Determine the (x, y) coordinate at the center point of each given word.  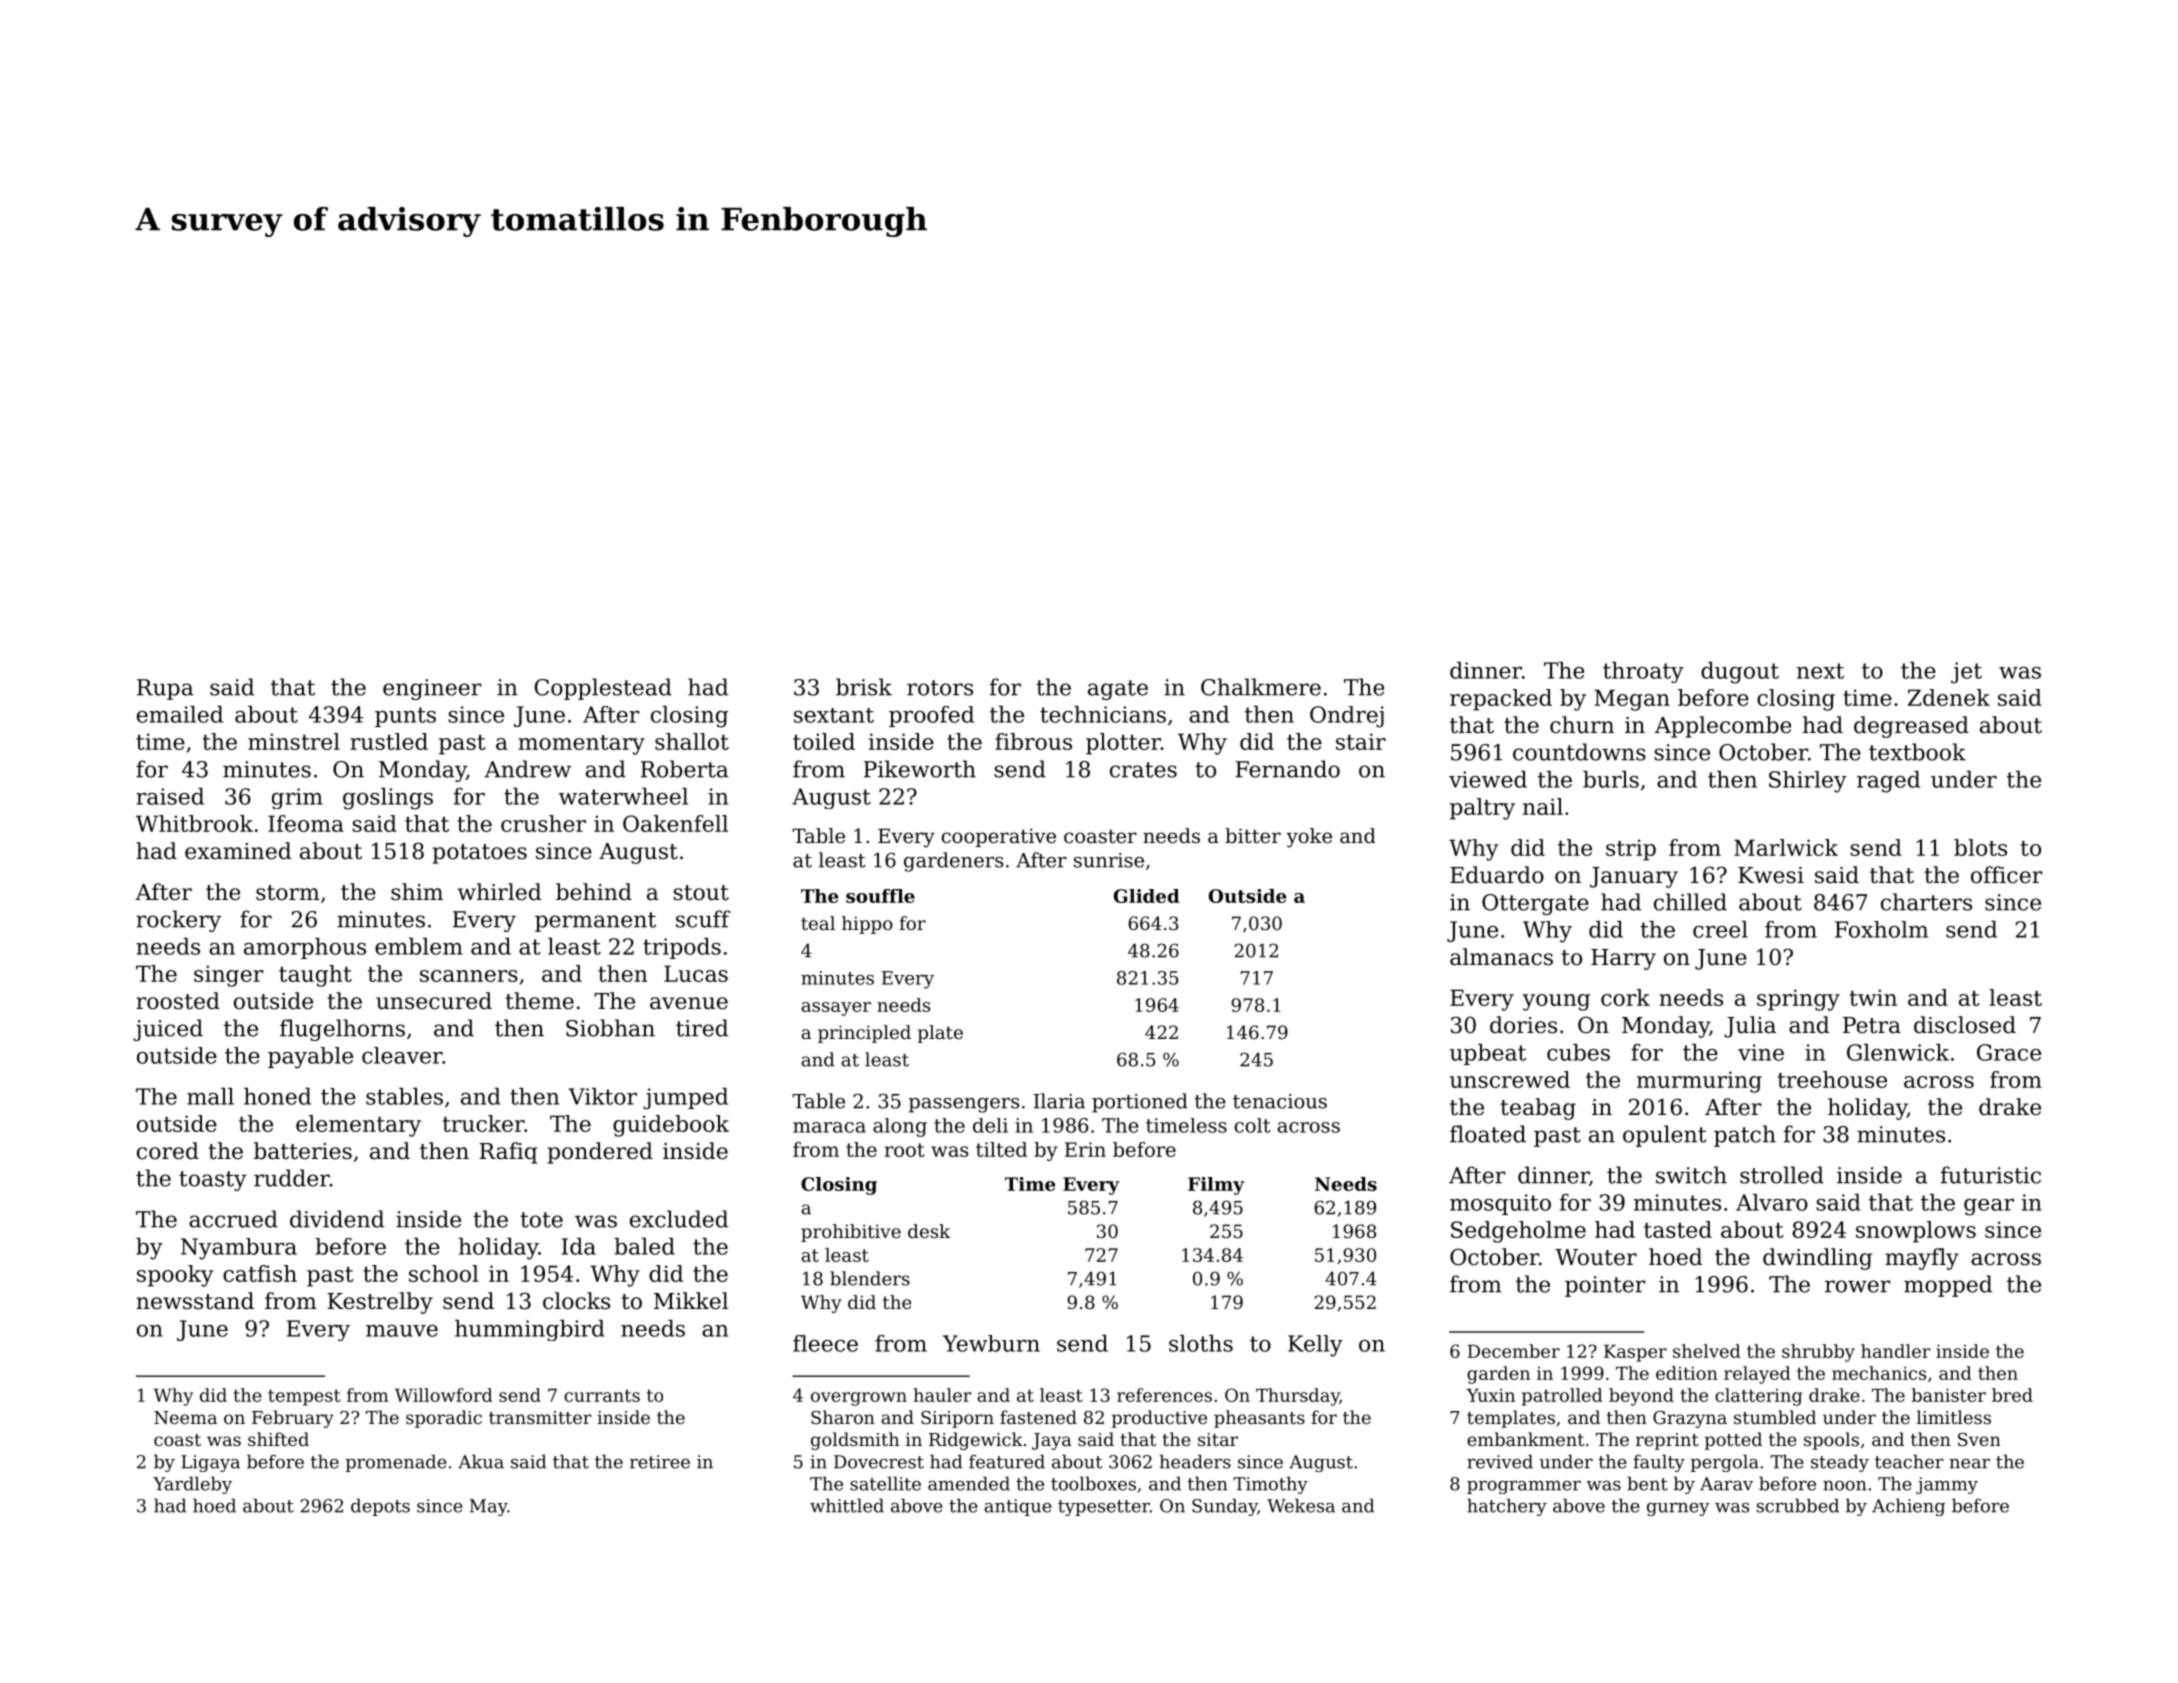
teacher (1909, 1461)
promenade (396, 1463)
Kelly (1315, 1346)
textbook (1917, 752)
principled (864, 1034)
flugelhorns (342, 1030)
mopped (1948, 1286)
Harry (1623, 959)
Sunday (1224, 1507)
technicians (1103, 714)
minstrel (294, 741)
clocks (576, 1301)
